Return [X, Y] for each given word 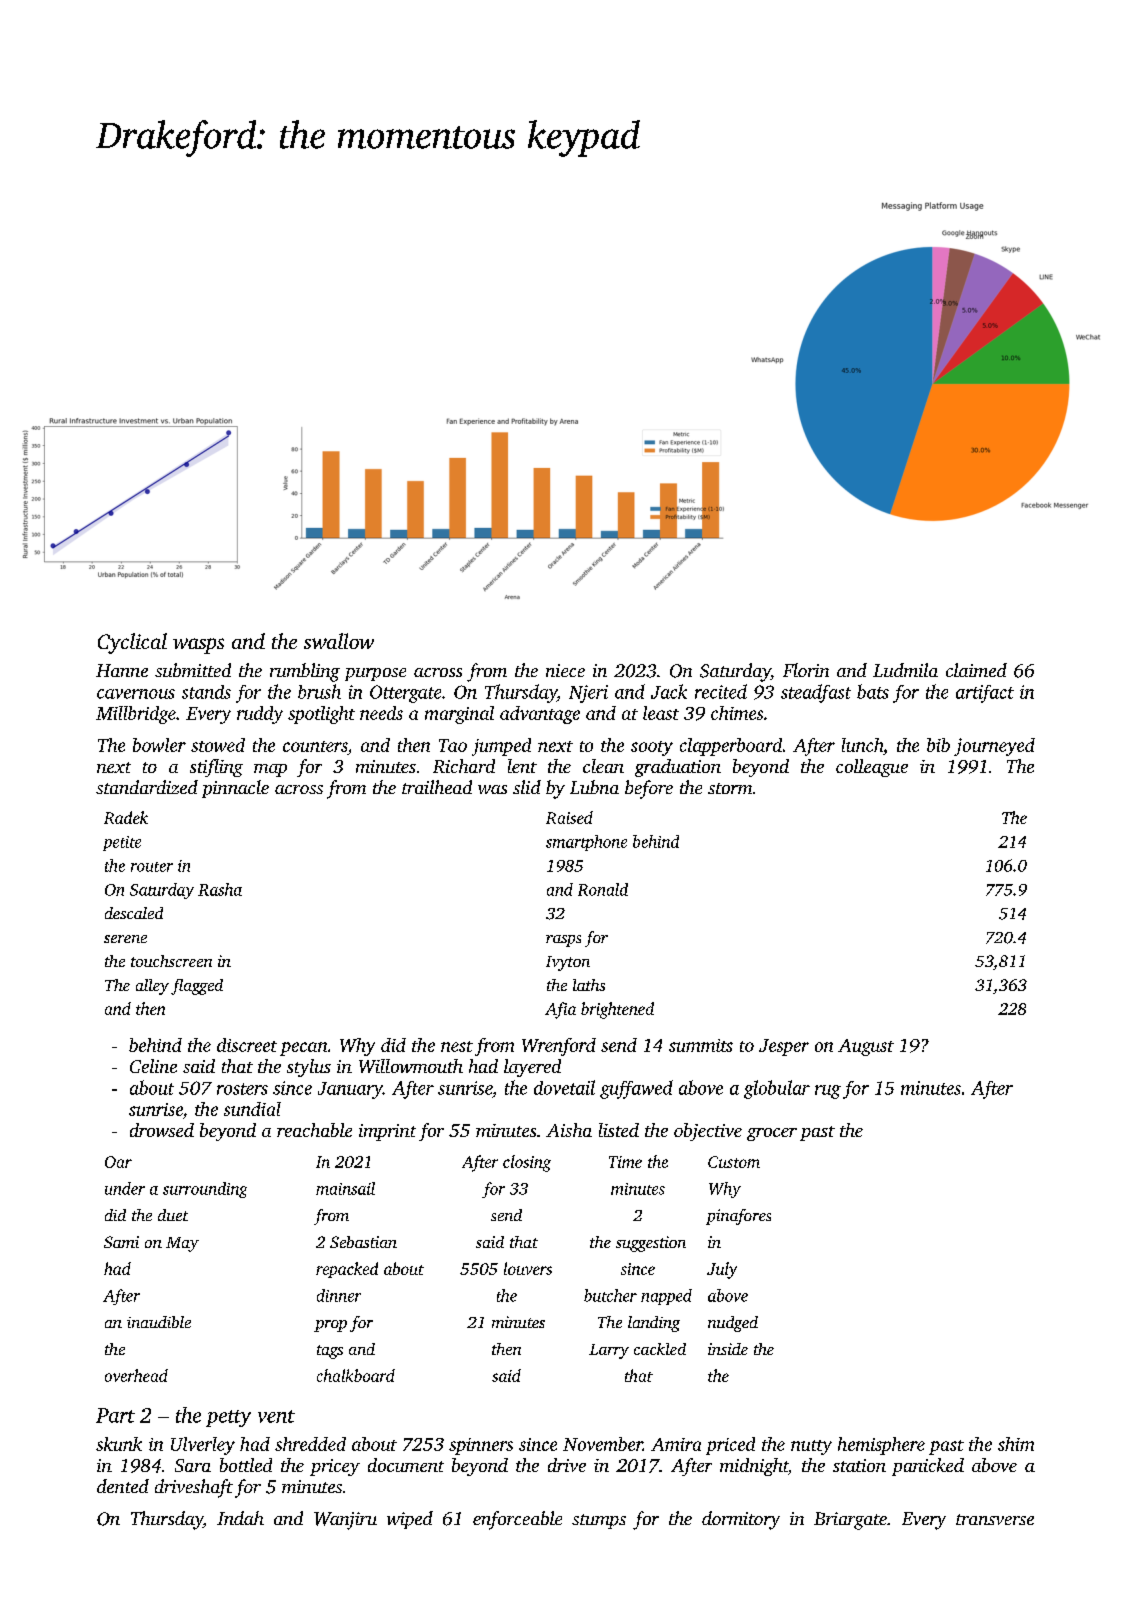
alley [152, 987]
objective [708, 1132]
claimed [976, 670]
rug [828, 1092]
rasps [563, 941]
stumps [599, 1521]
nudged [733, 1324]
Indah [240, 1518]
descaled [134, 913]
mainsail [345, 1188]
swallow [339, 641]
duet [173, 1215]
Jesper [784, 1047]
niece [565, 670]
